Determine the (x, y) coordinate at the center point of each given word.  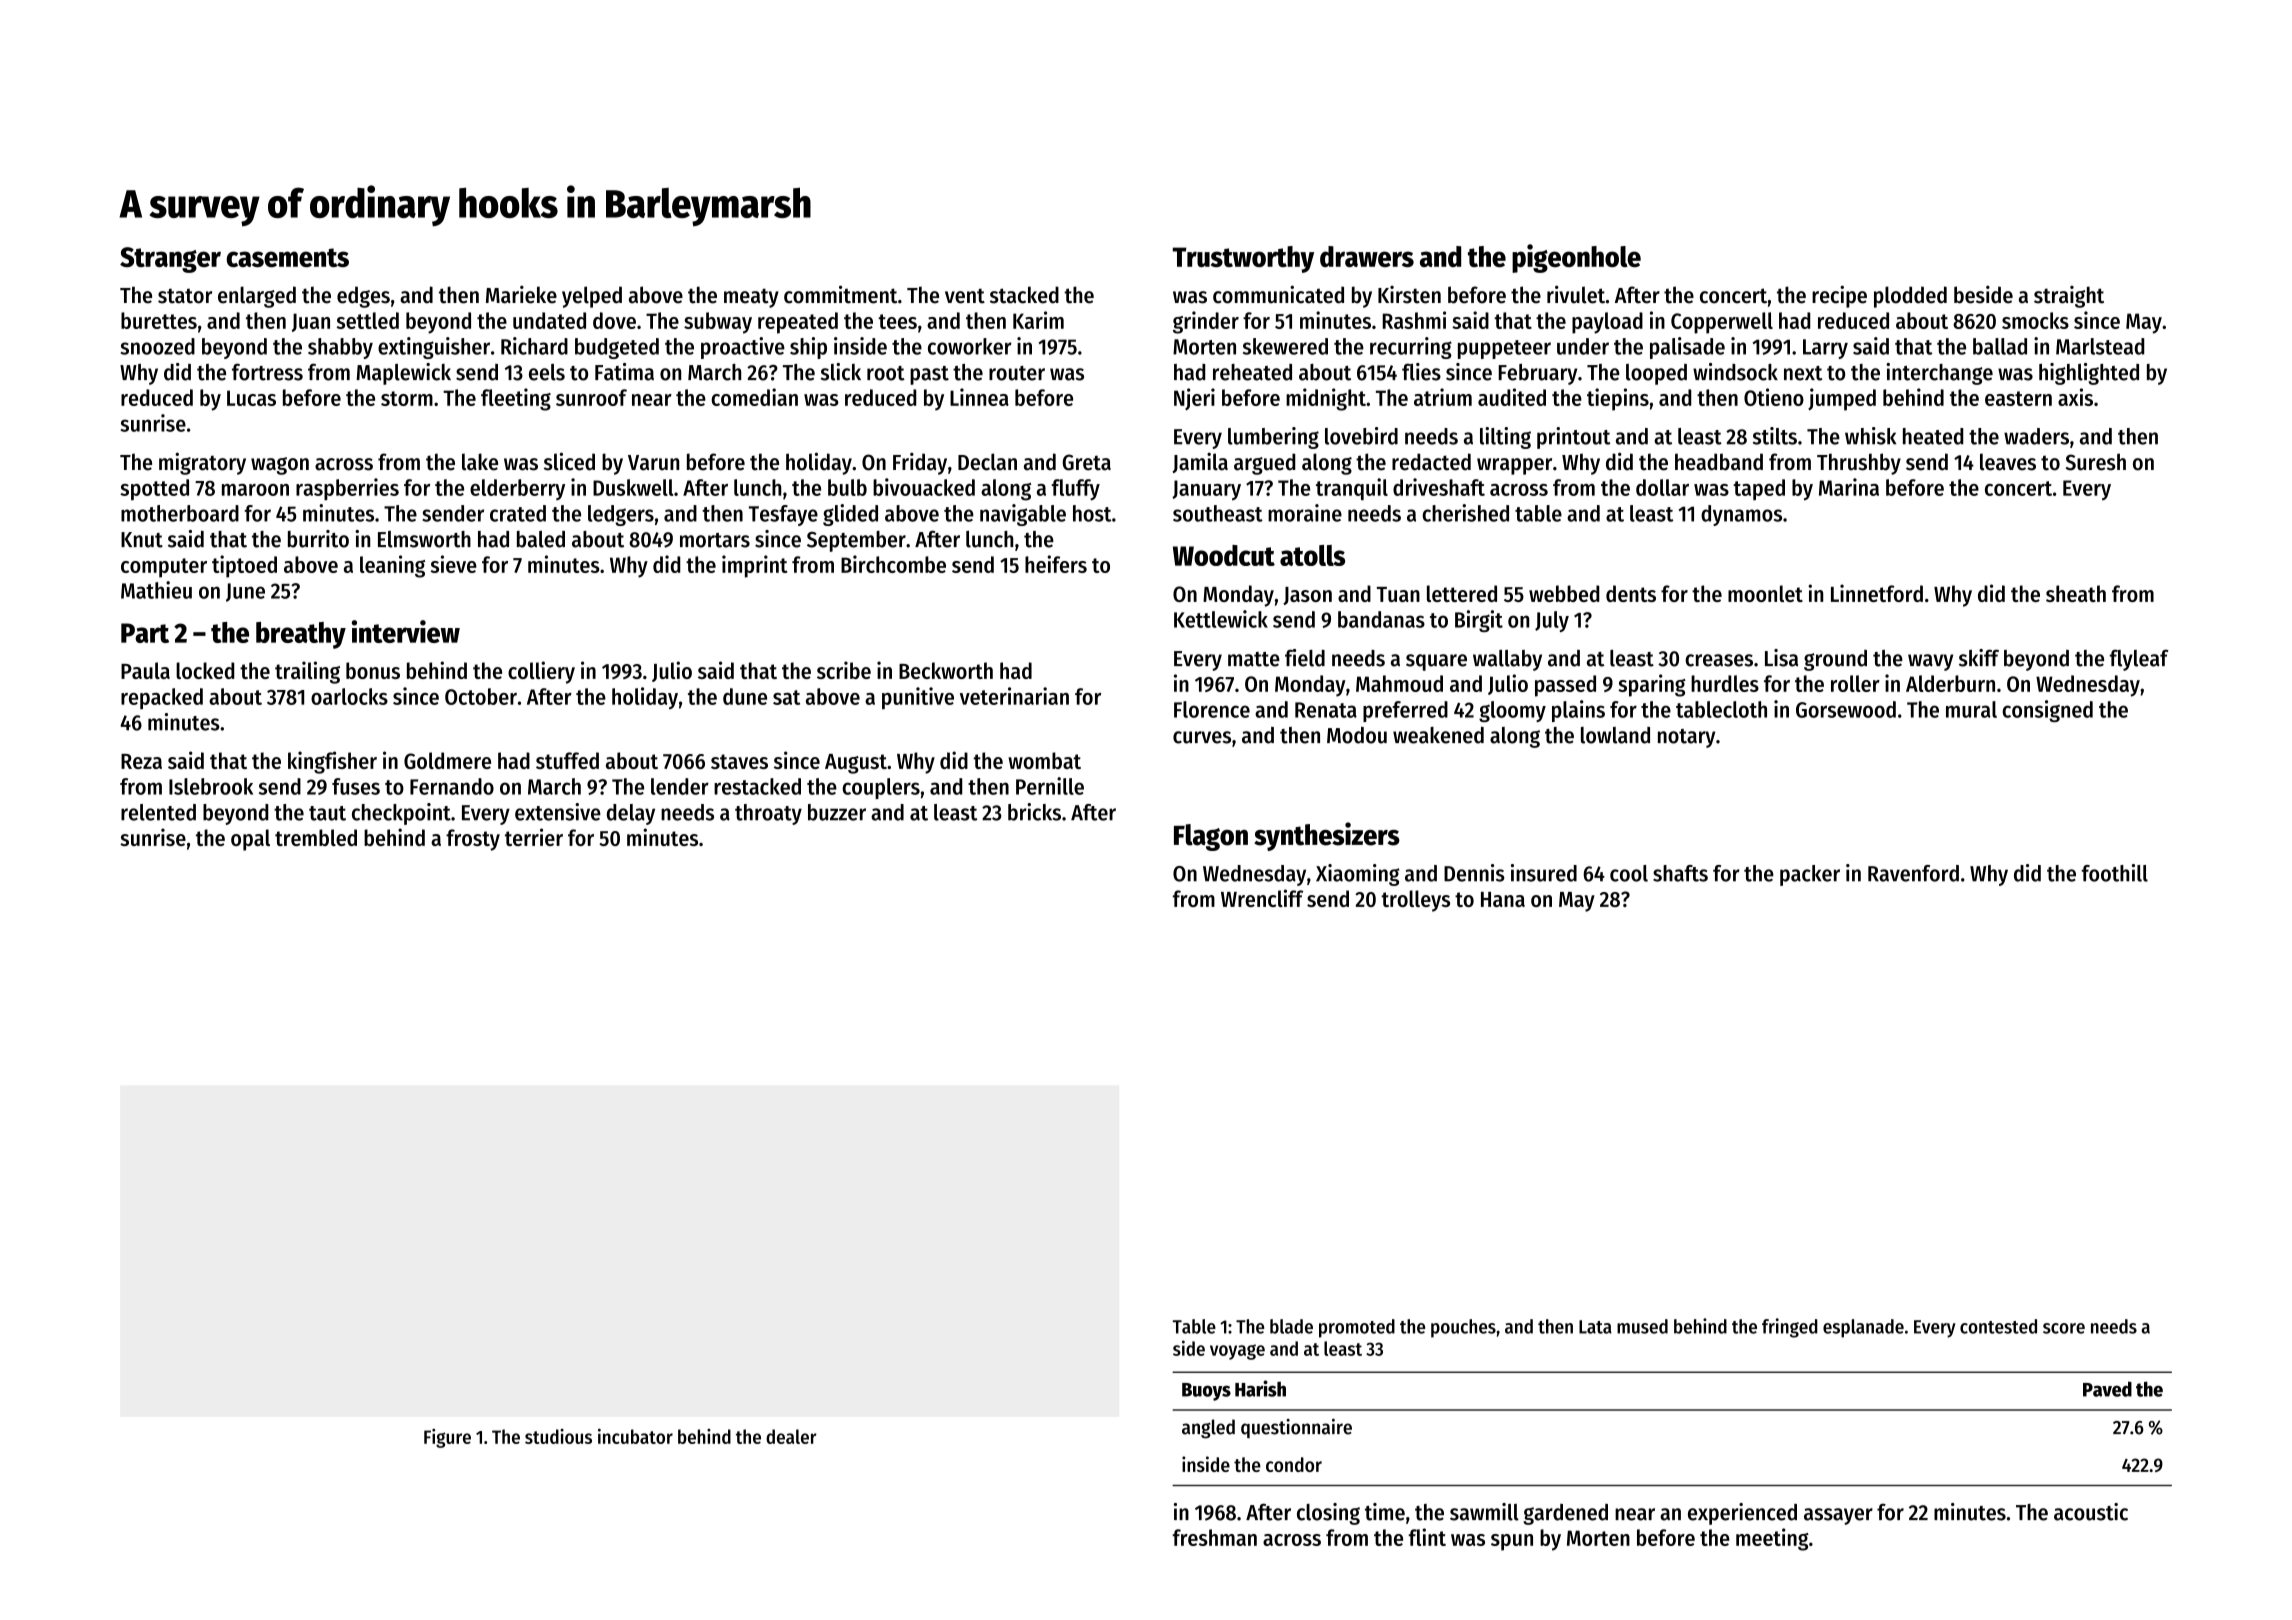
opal (250, 840)
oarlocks (349, 696)
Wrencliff (1262, 898)
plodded (1910, 297)
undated (549, 320)
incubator (635, 1436)
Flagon (1211, 837)
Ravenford (1913, 873)
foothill (2115, 873)
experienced (1742, 1514)
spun (1512, 1542)
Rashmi (1414, 320)
